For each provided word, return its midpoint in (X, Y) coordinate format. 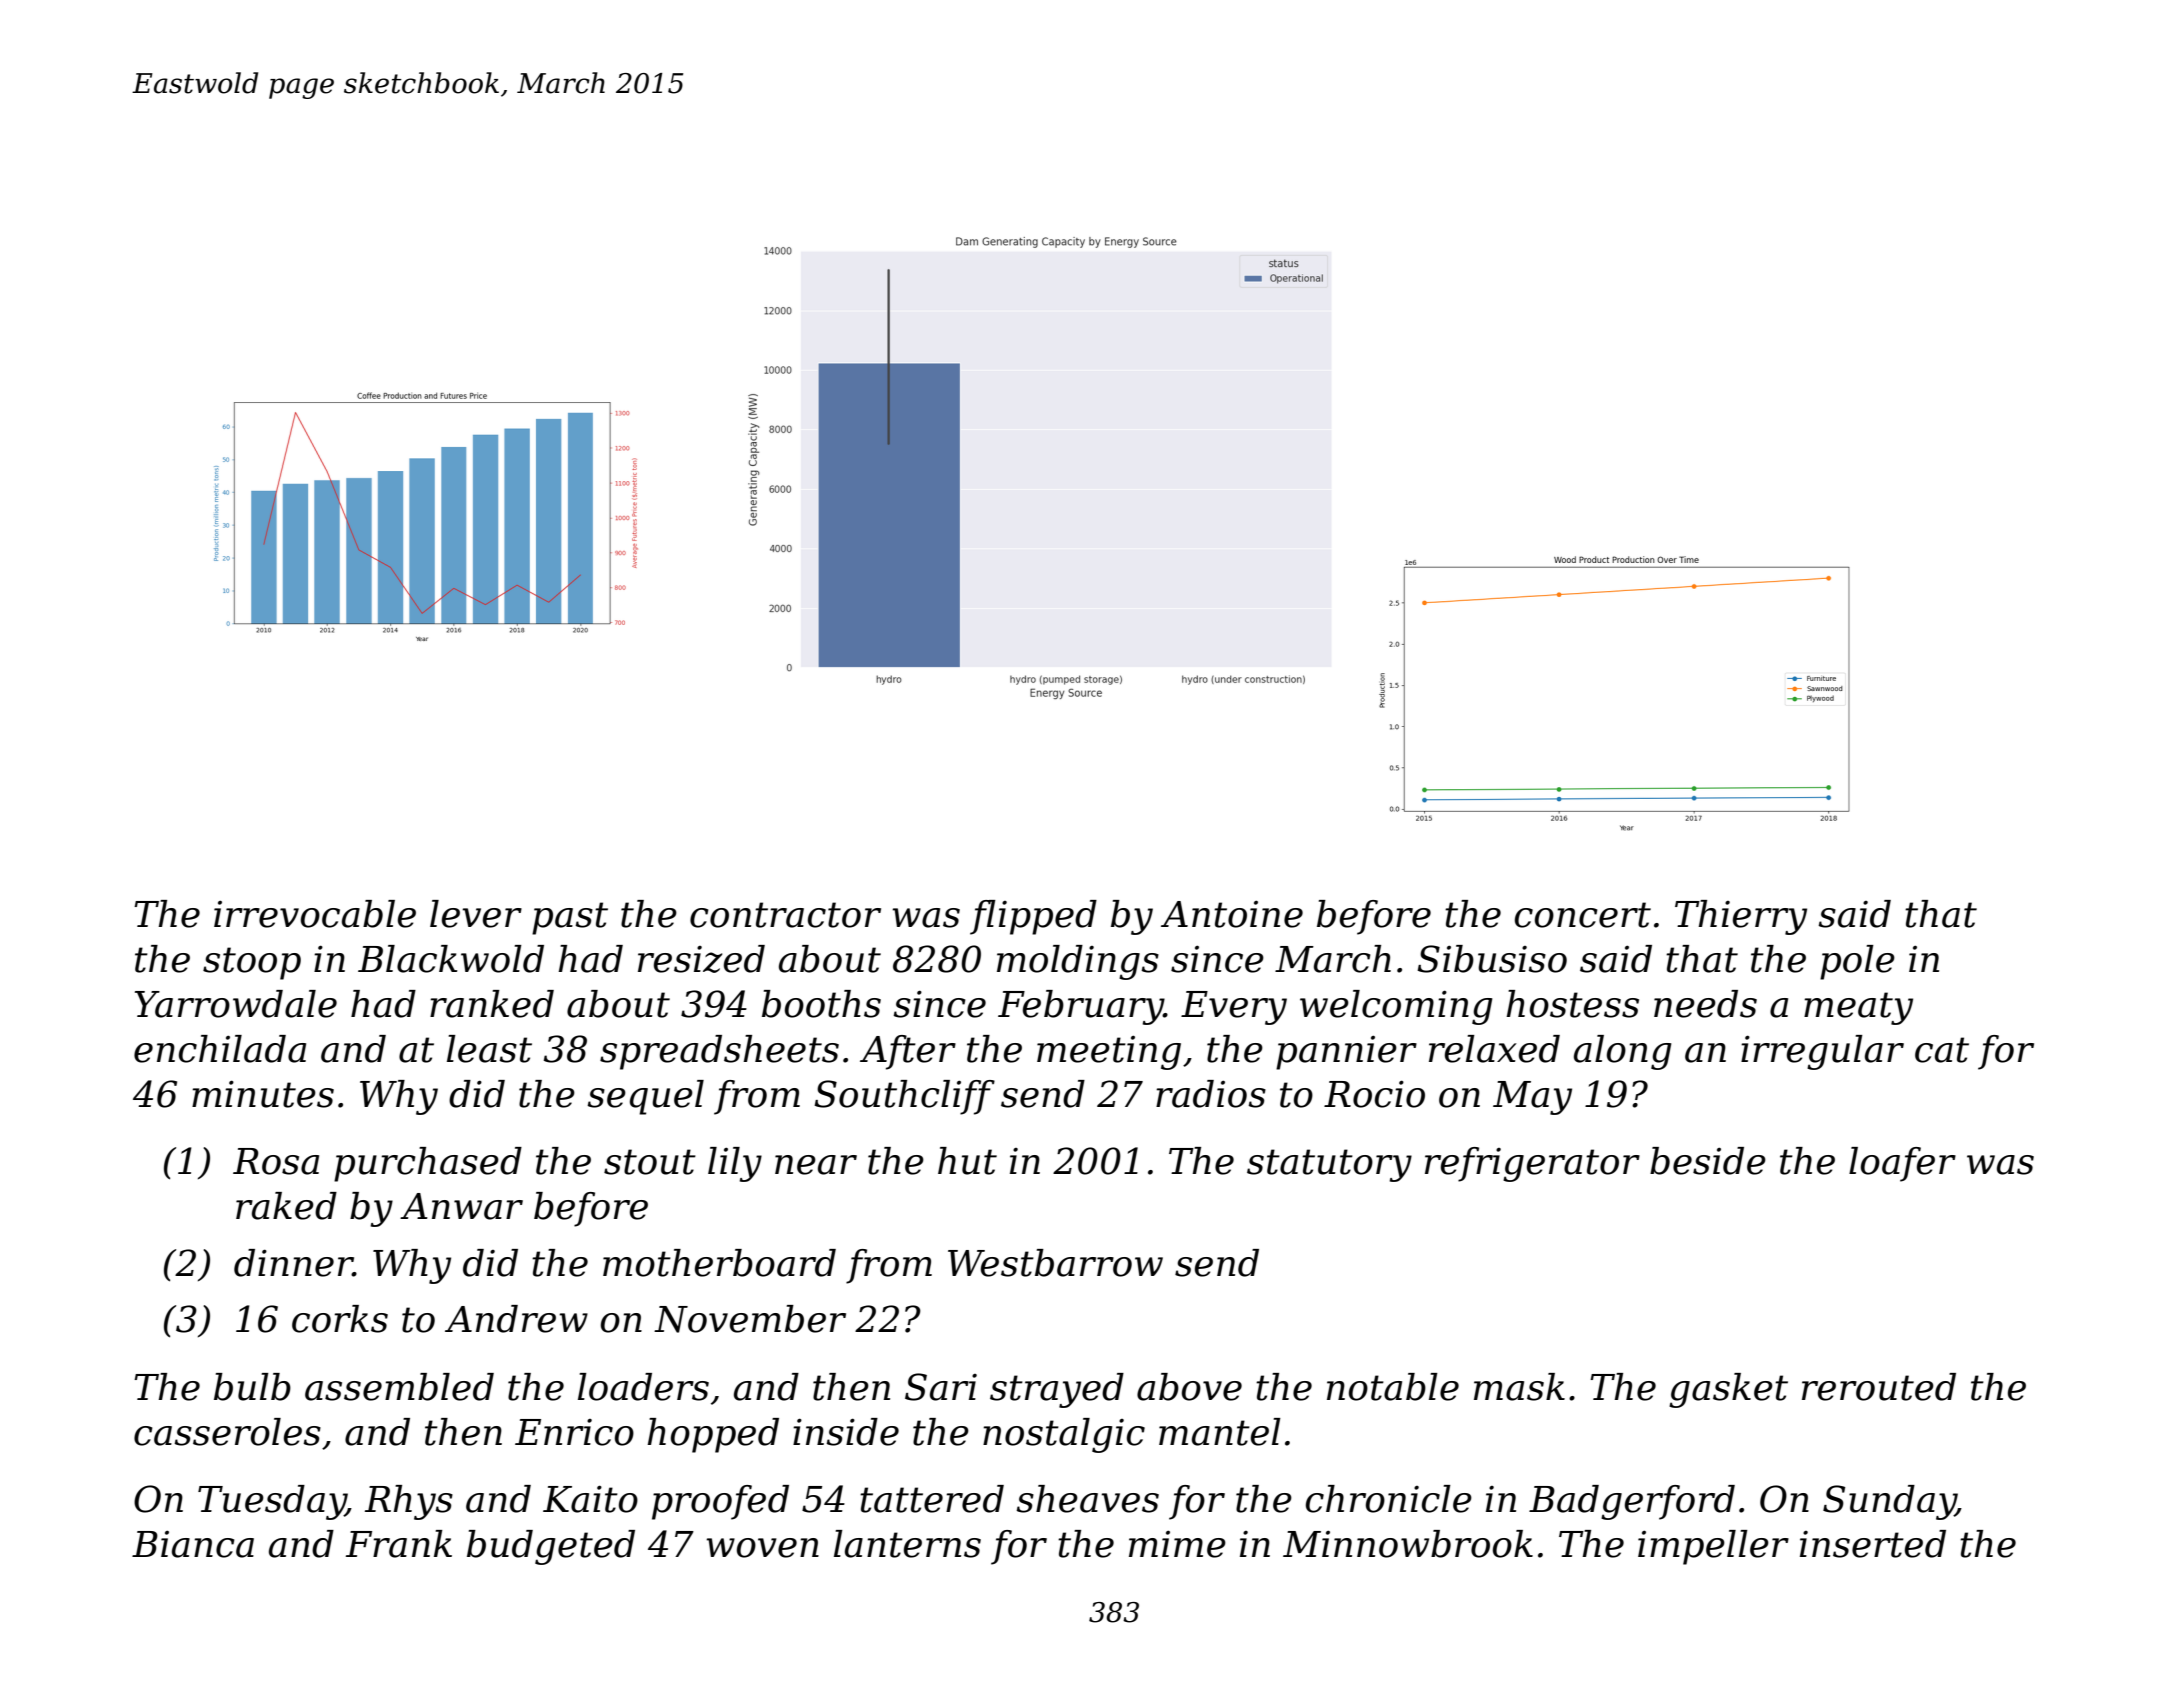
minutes (263, 1094)
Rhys (409, 1502)
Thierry (1741, 917)
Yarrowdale (236, 1004)
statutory (1329, 1165)
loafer (1902, 1164)
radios (1211, 1094)
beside (1708, 1161)
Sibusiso (1492, 959)
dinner (293, 1263)
